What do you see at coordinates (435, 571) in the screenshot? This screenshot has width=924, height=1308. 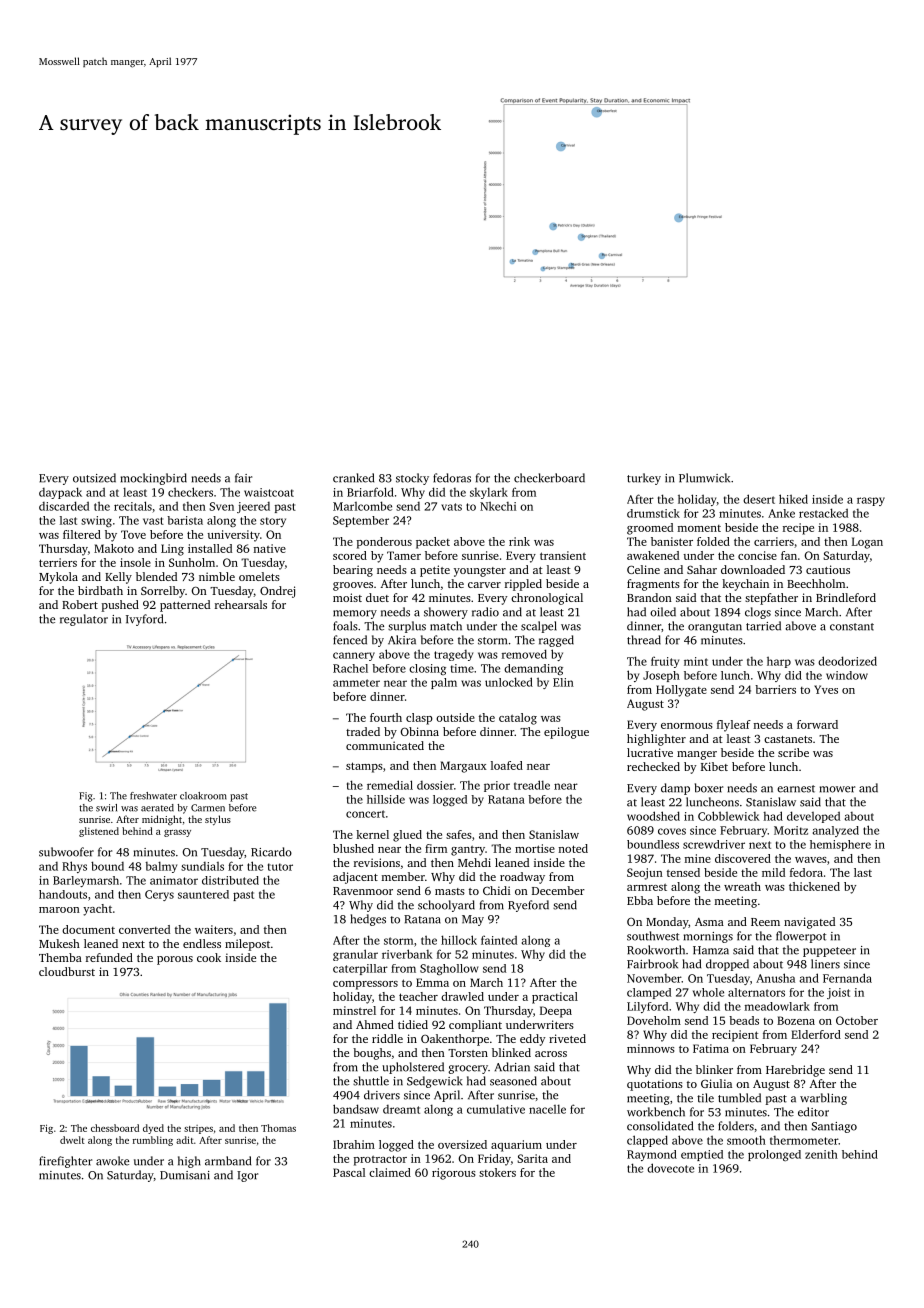 I see `petite` at bounding box center [435, 571].
